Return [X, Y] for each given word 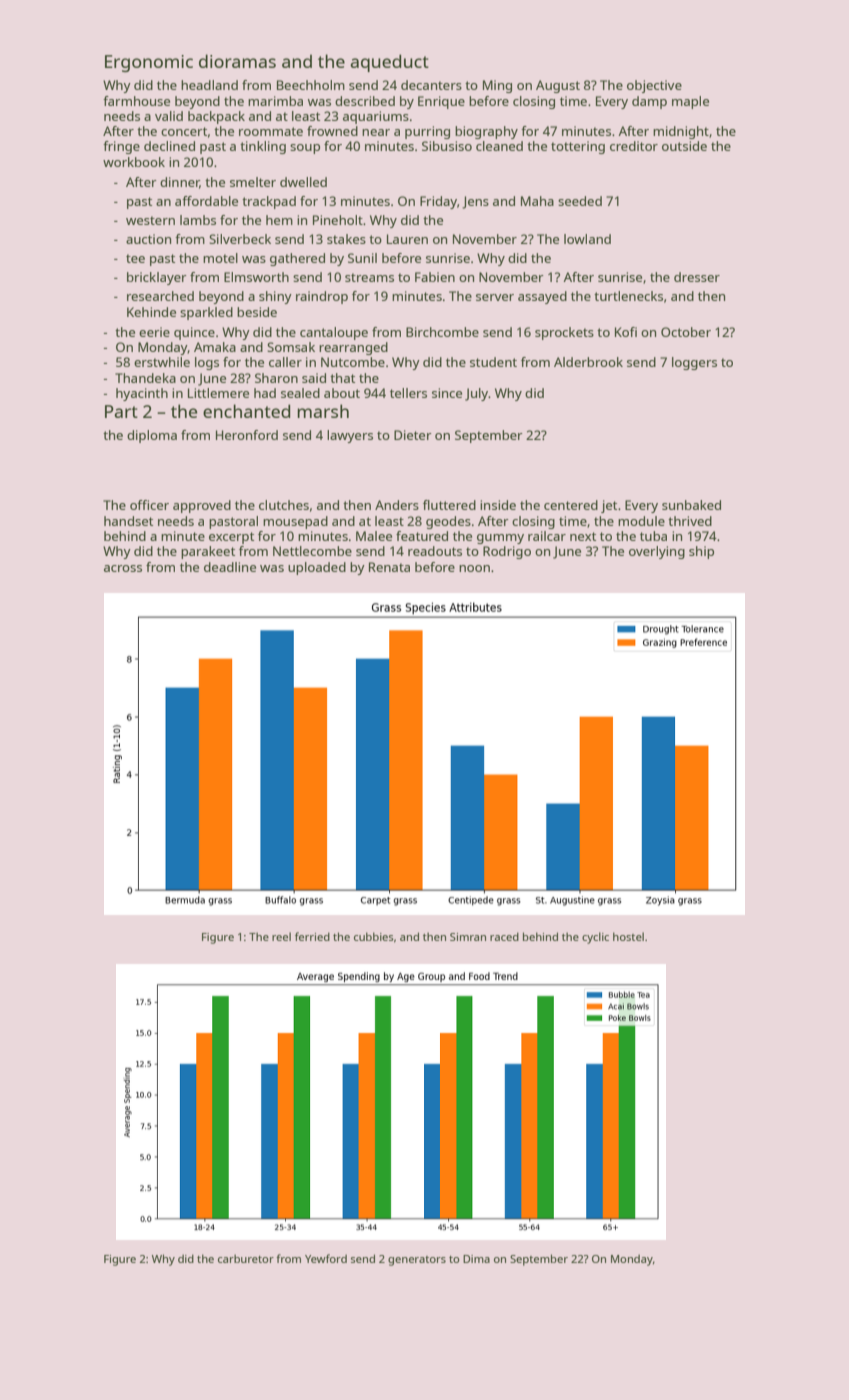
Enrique [441, 102]
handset [128, 521]
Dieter [413, 435]
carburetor [246, 1258]
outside [684, 146]
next [583, 536]
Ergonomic [149, 63]
